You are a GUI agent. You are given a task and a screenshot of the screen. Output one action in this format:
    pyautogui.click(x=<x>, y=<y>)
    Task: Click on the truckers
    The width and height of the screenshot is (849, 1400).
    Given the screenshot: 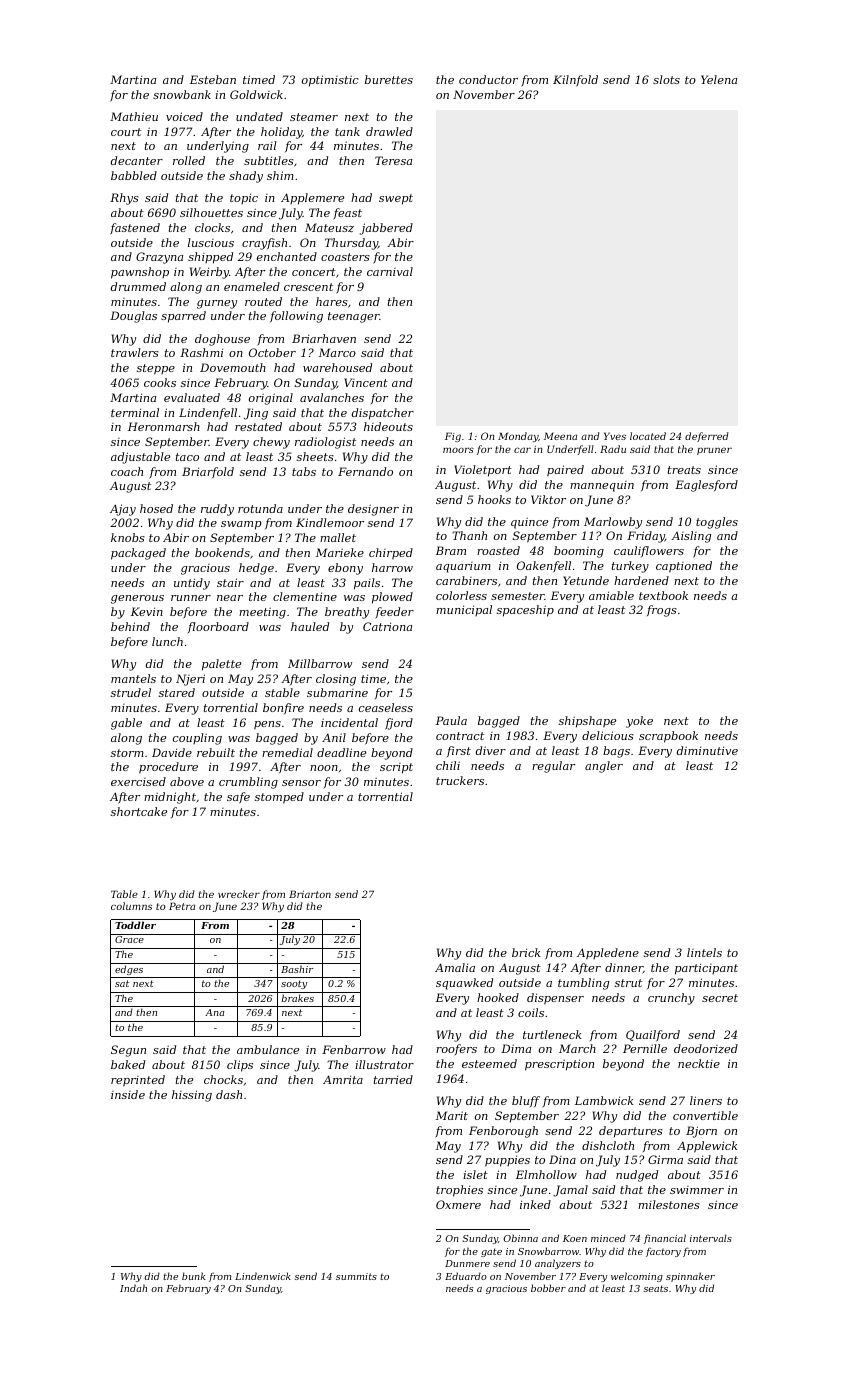 What is the action you would take?
    pyautogui.click(x=460, y=780)
